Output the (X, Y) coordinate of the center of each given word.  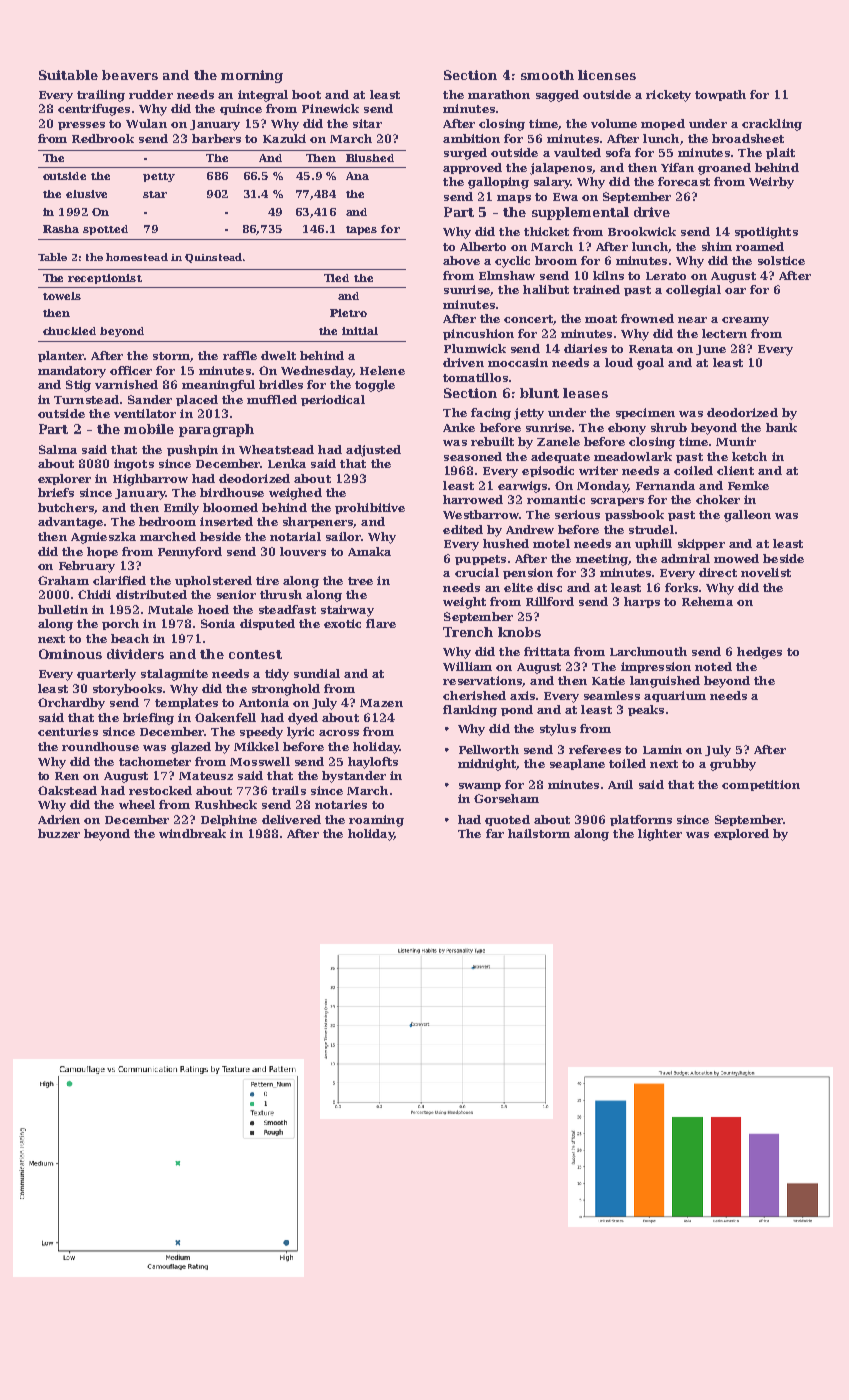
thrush (281, 594)
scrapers (617, 502)
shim (717, 246)
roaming (376, 821)
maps (514, 199)
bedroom (167, 521)
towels (62, 296)
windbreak (192, 833)
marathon (499, 94)
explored (741, 834)
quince (241, 109)
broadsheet (748, 138)
